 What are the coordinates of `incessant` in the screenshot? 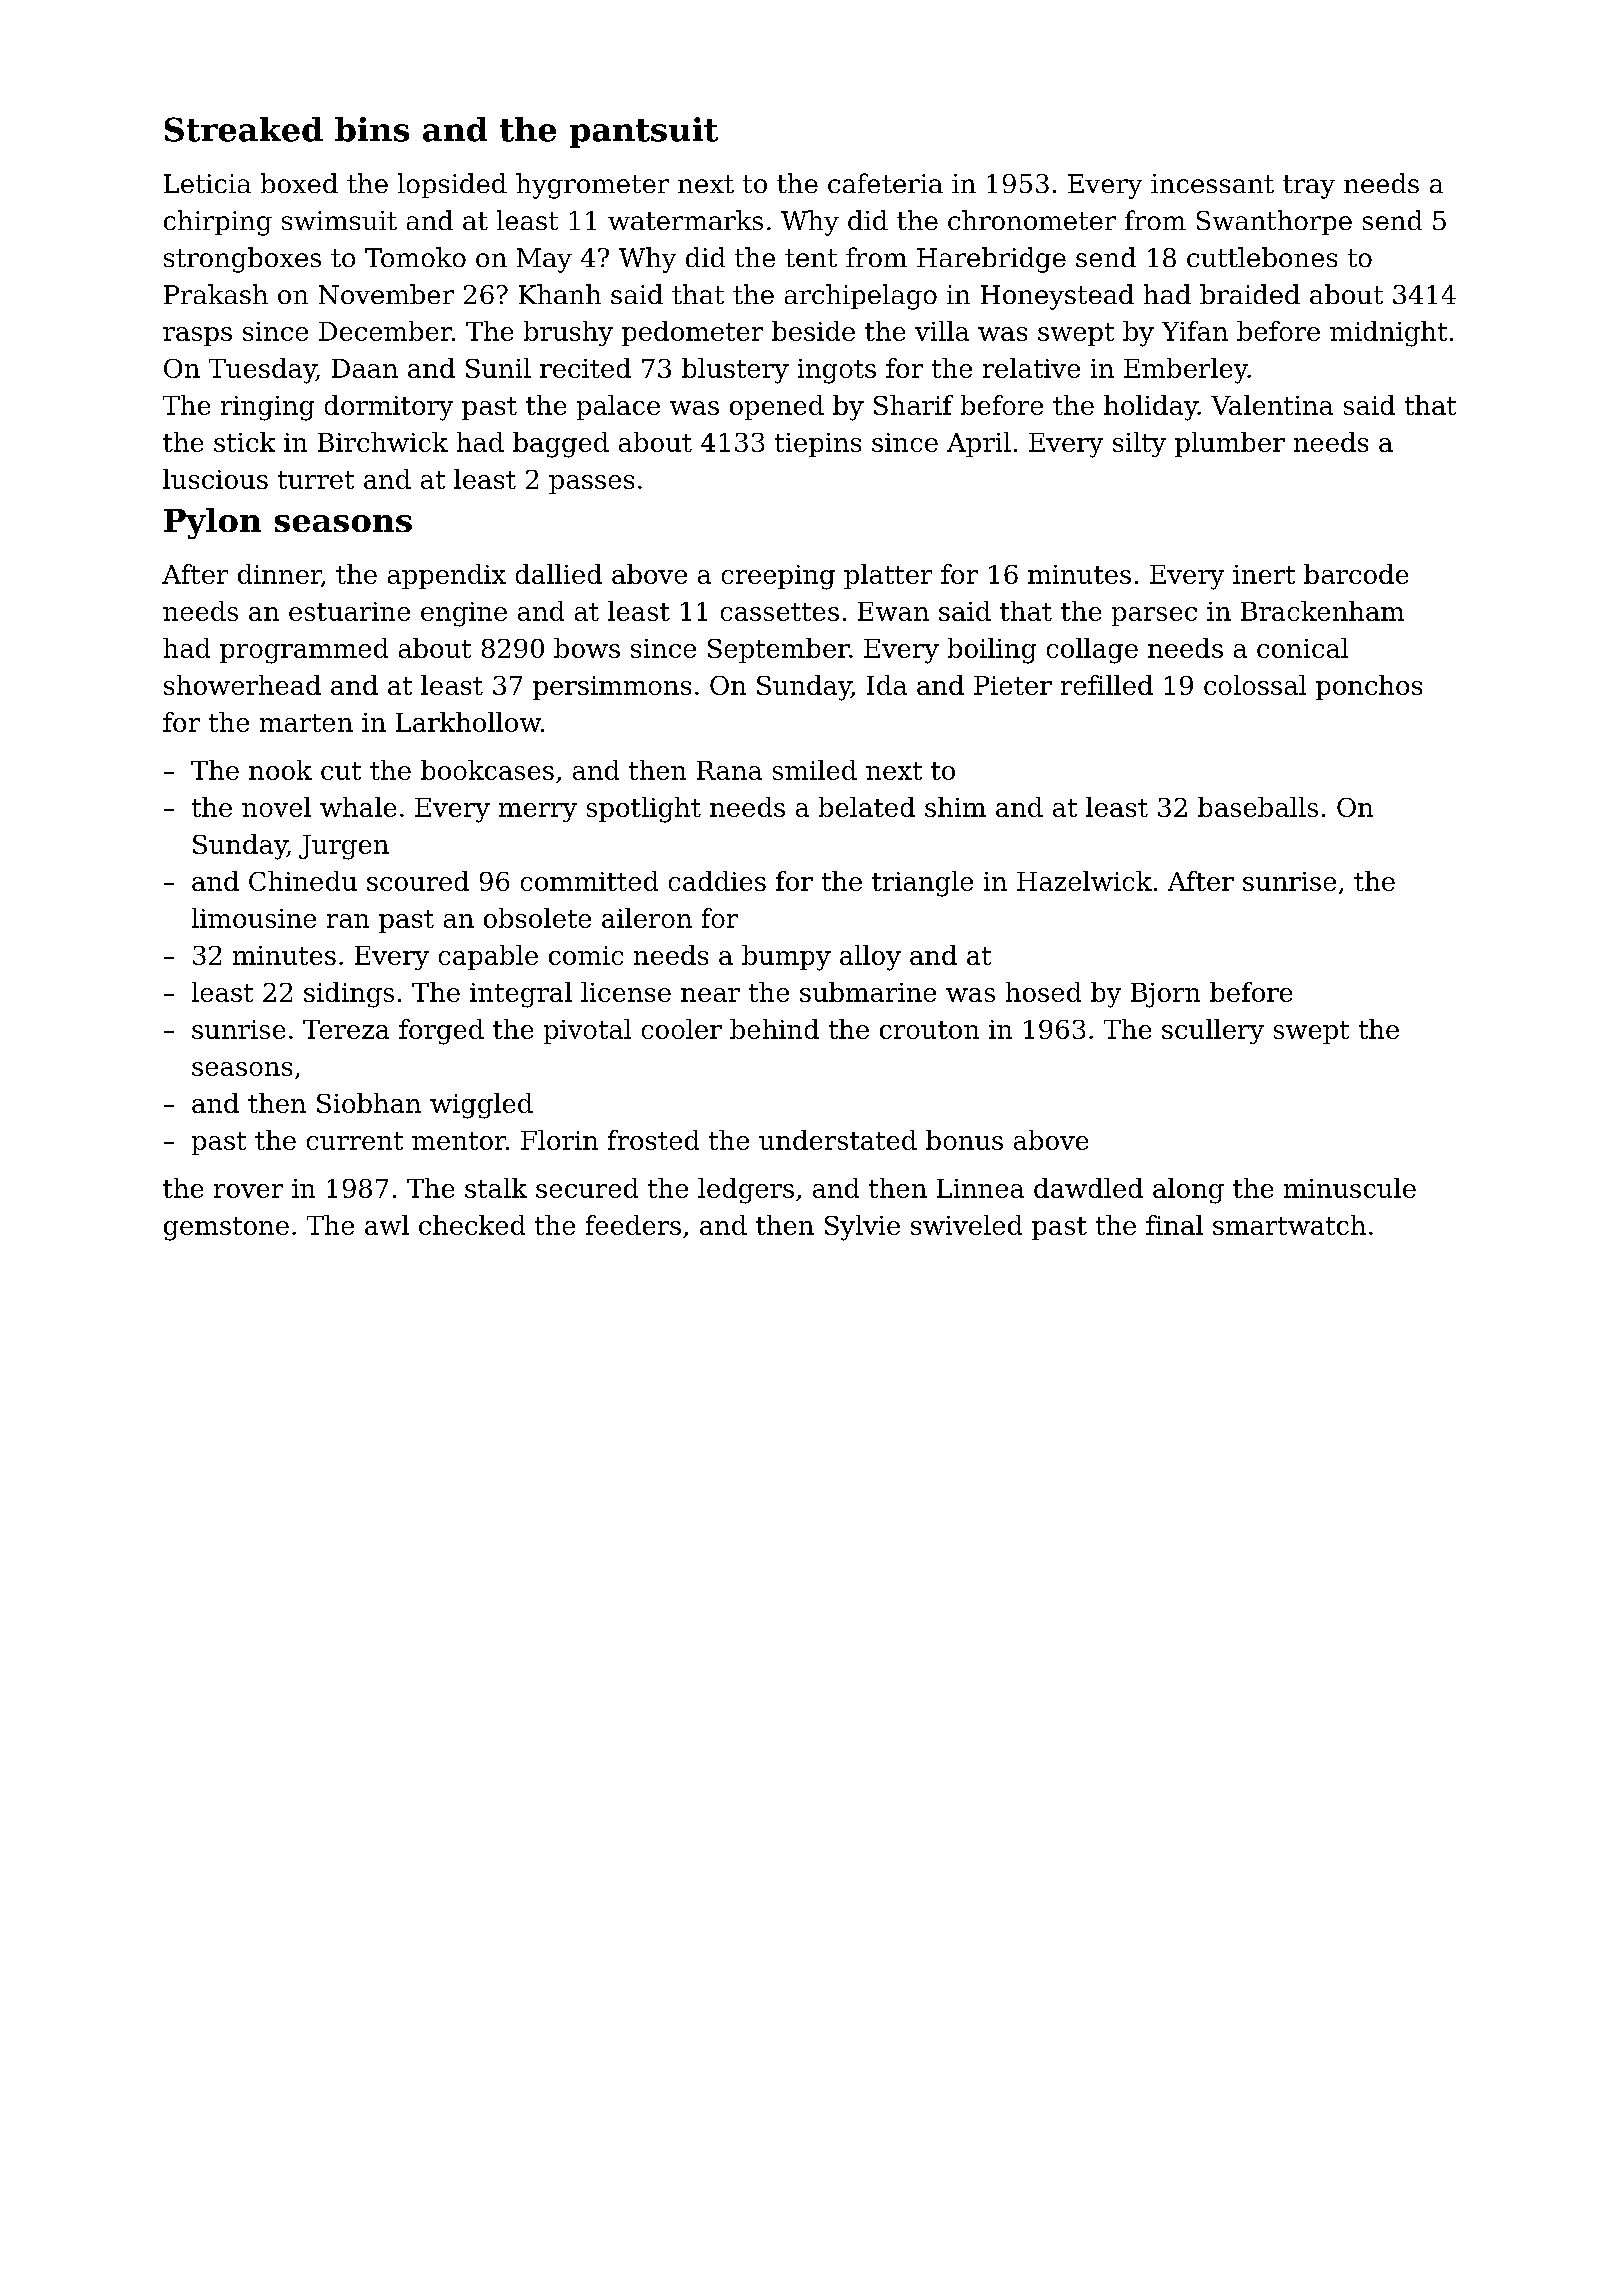 It's located at (1212, 183).
